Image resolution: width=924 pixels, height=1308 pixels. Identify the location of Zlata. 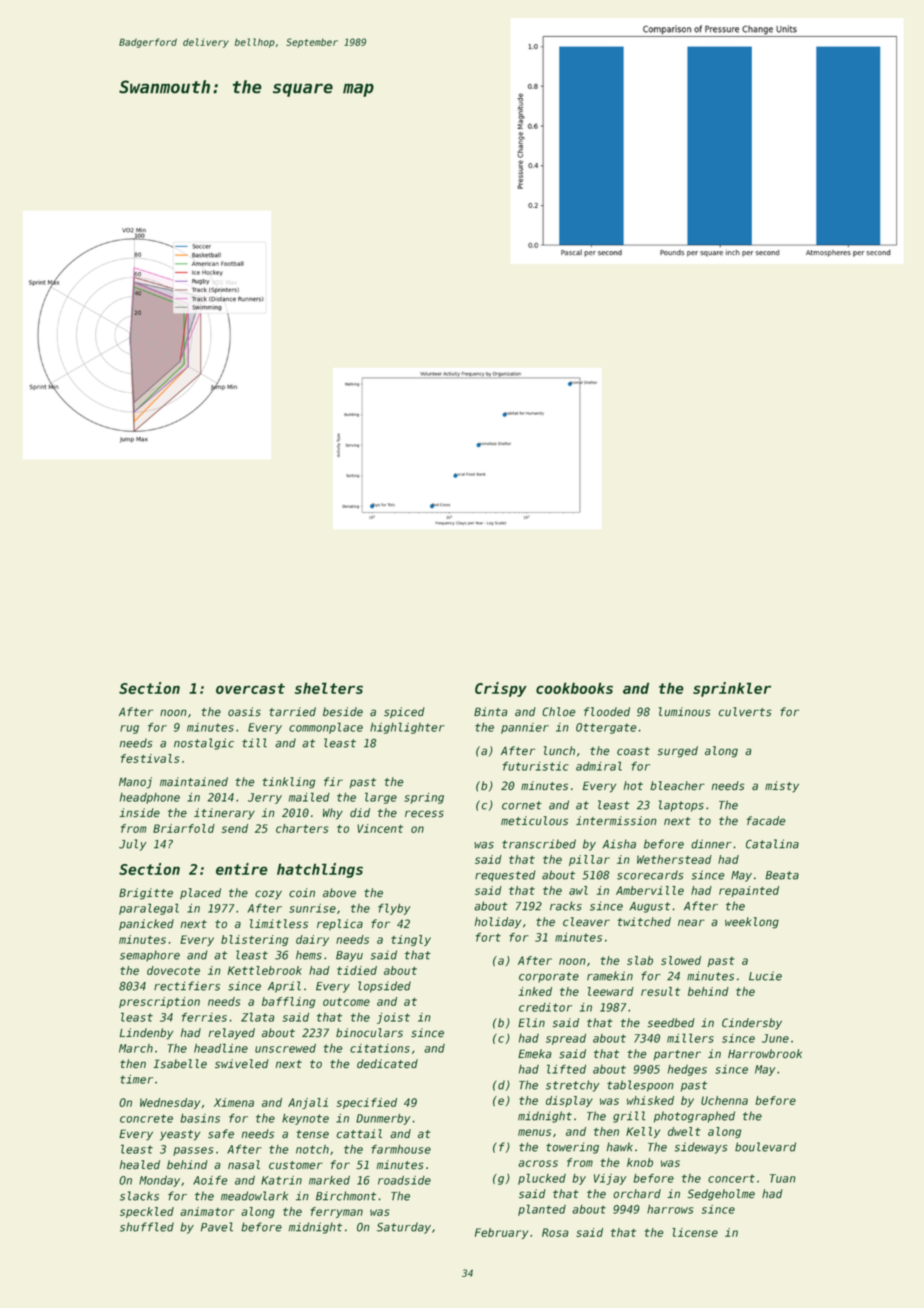
(258, 1017).
